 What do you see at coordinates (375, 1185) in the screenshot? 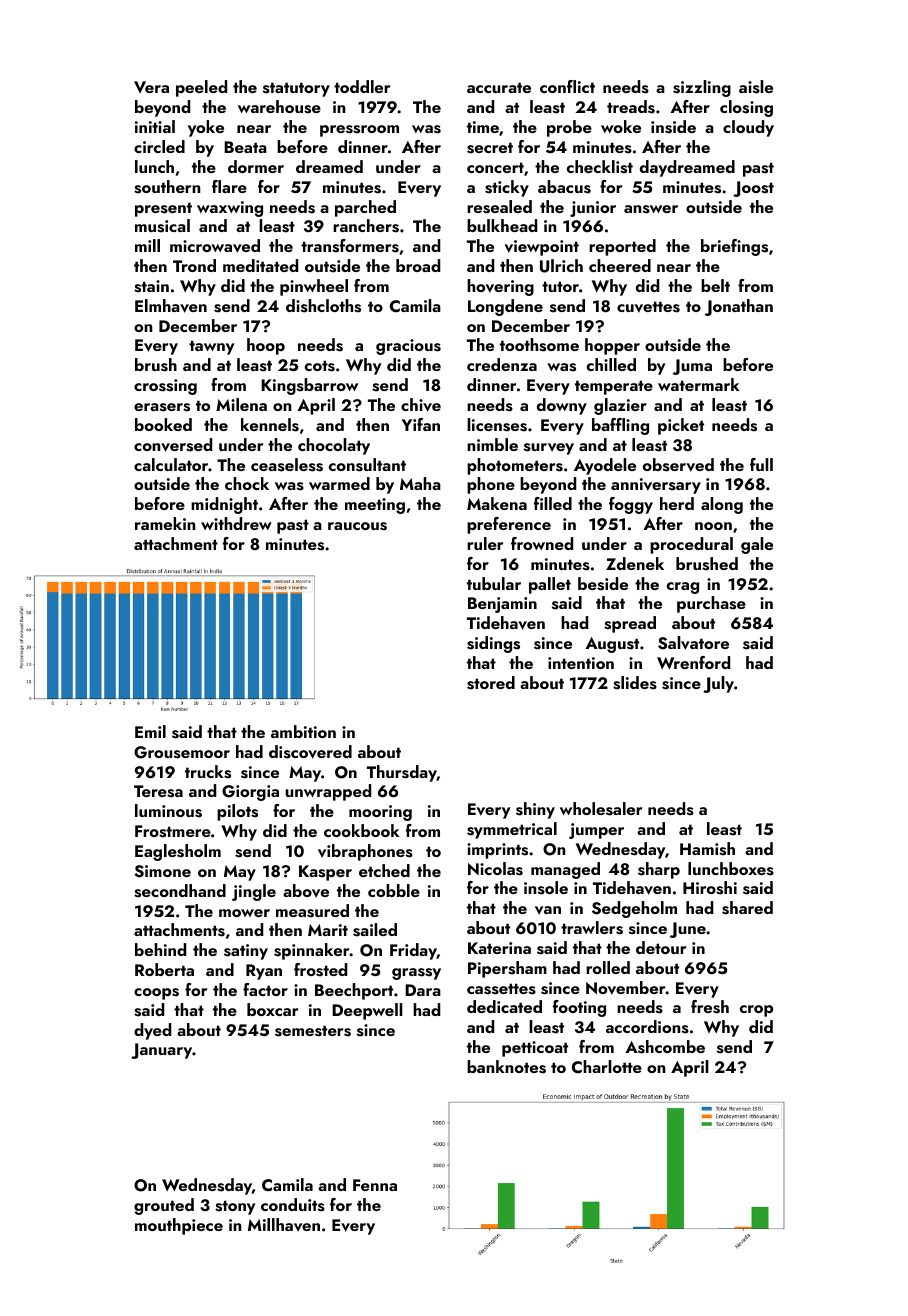
I see `Fenna` at bounding box center [375, 1185].
